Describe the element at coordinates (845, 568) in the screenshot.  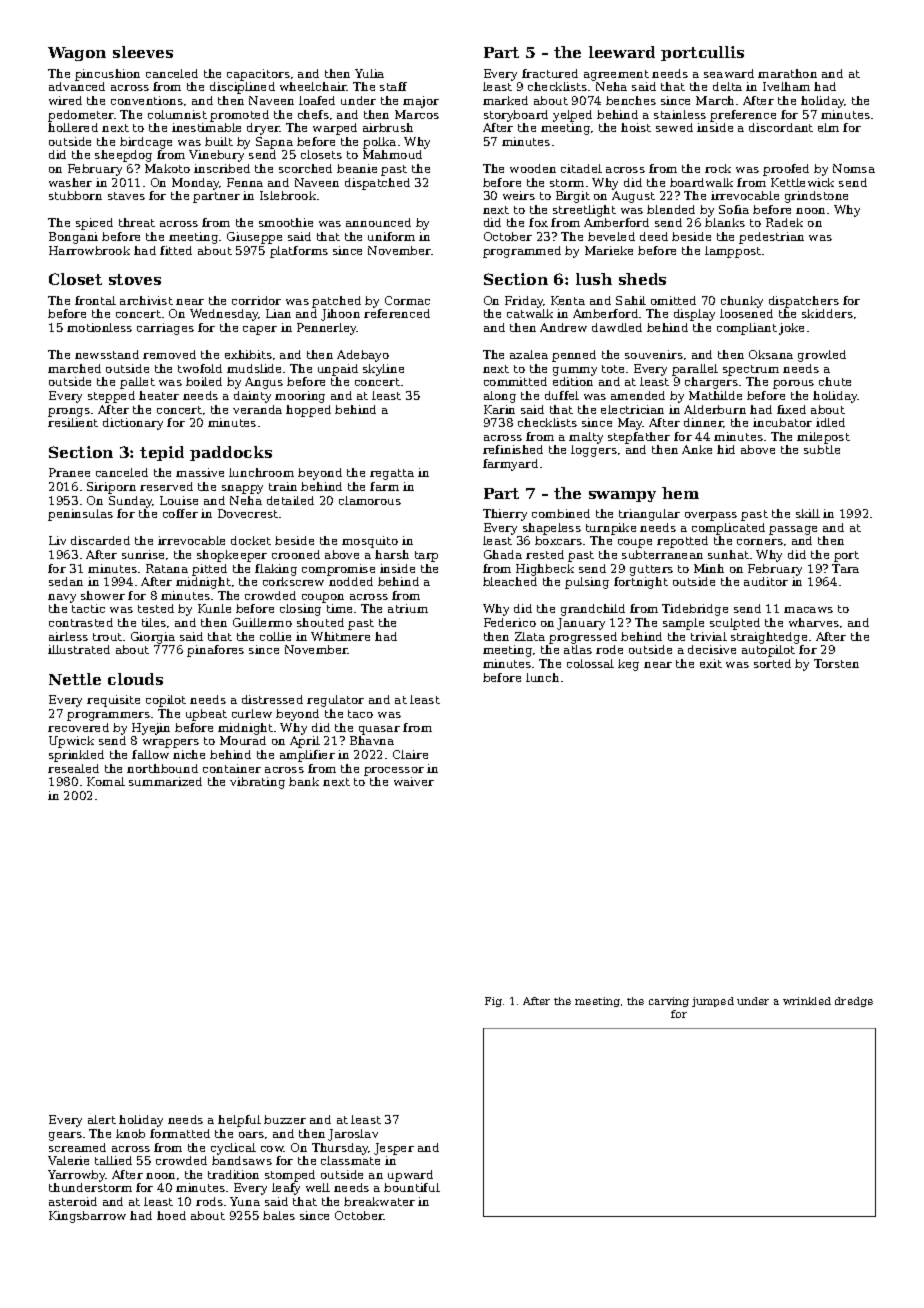
I see `Tara` at that location.
